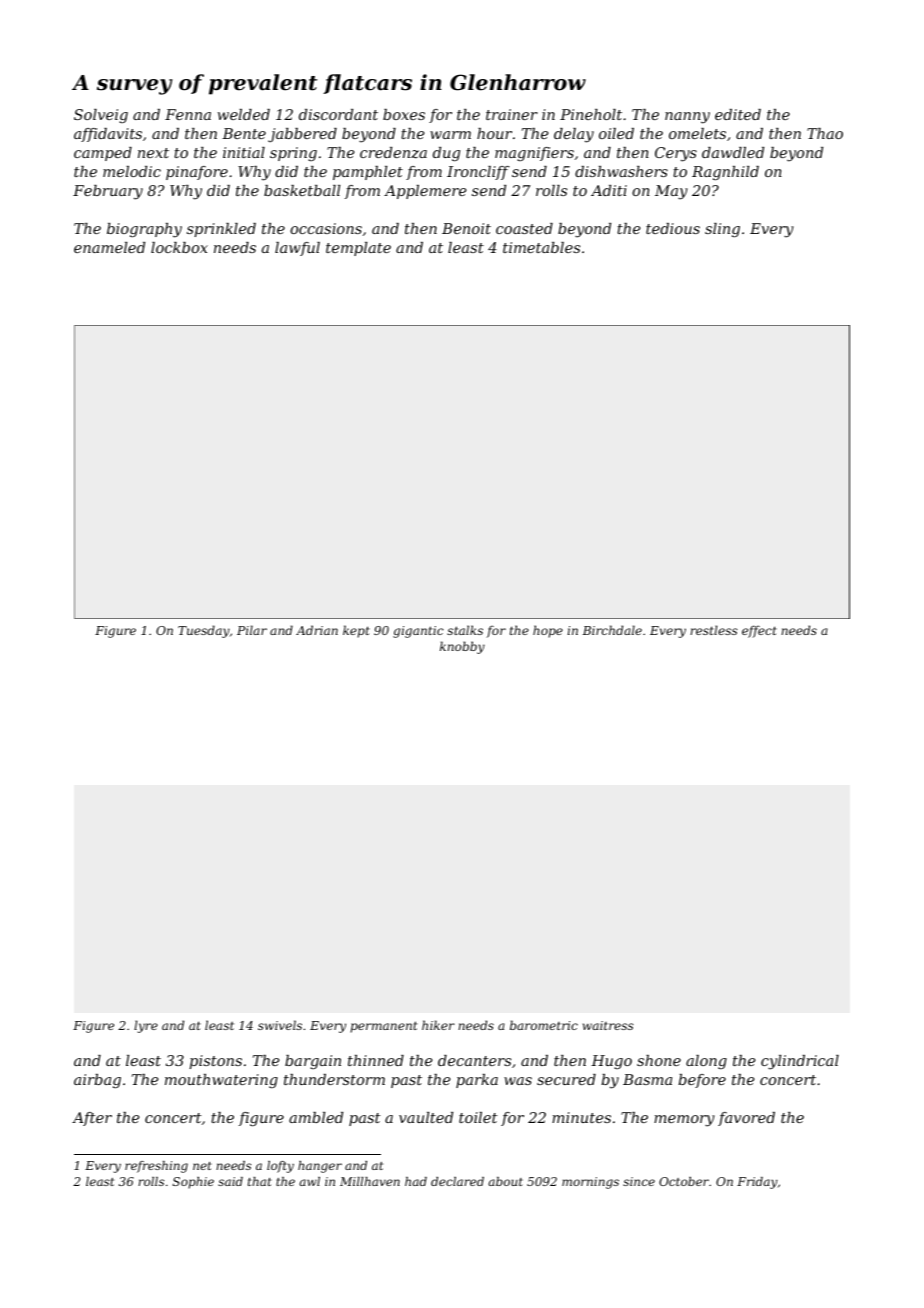  I want to click on template, so click(358, 249).
